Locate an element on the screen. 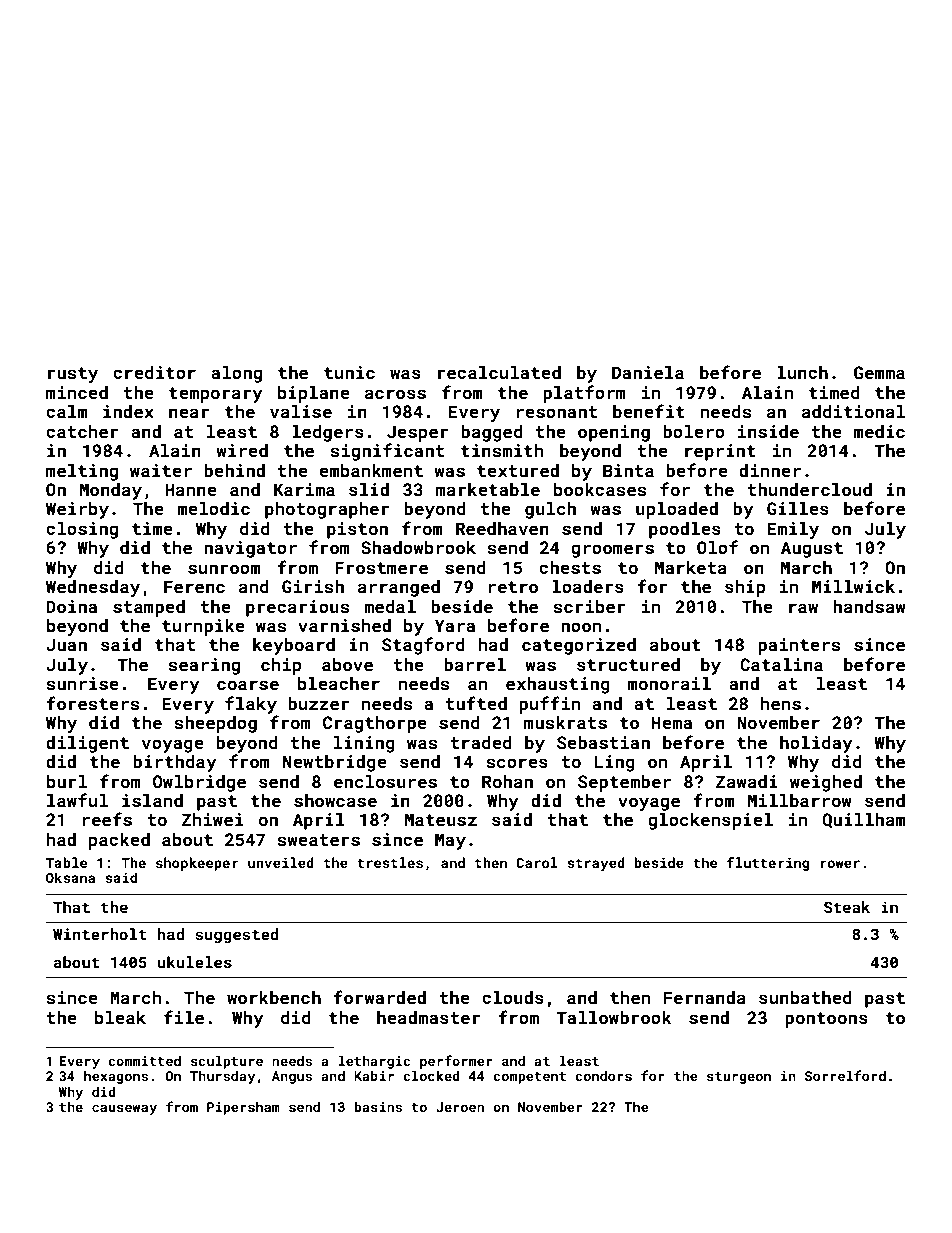  creditor is located at coordinates (154, 372).
